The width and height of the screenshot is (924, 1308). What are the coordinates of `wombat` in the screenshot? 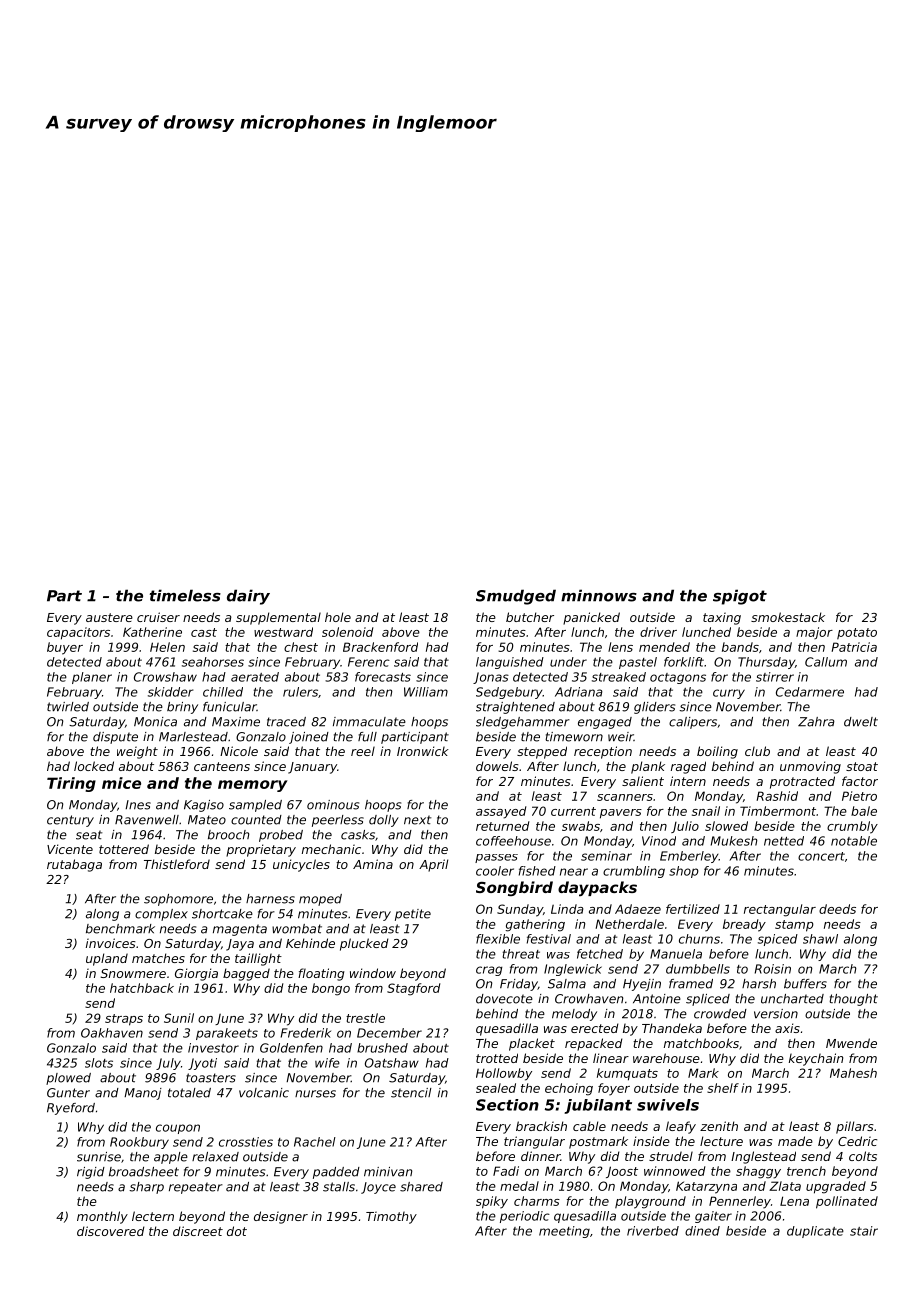 It's located at (297, 929).
